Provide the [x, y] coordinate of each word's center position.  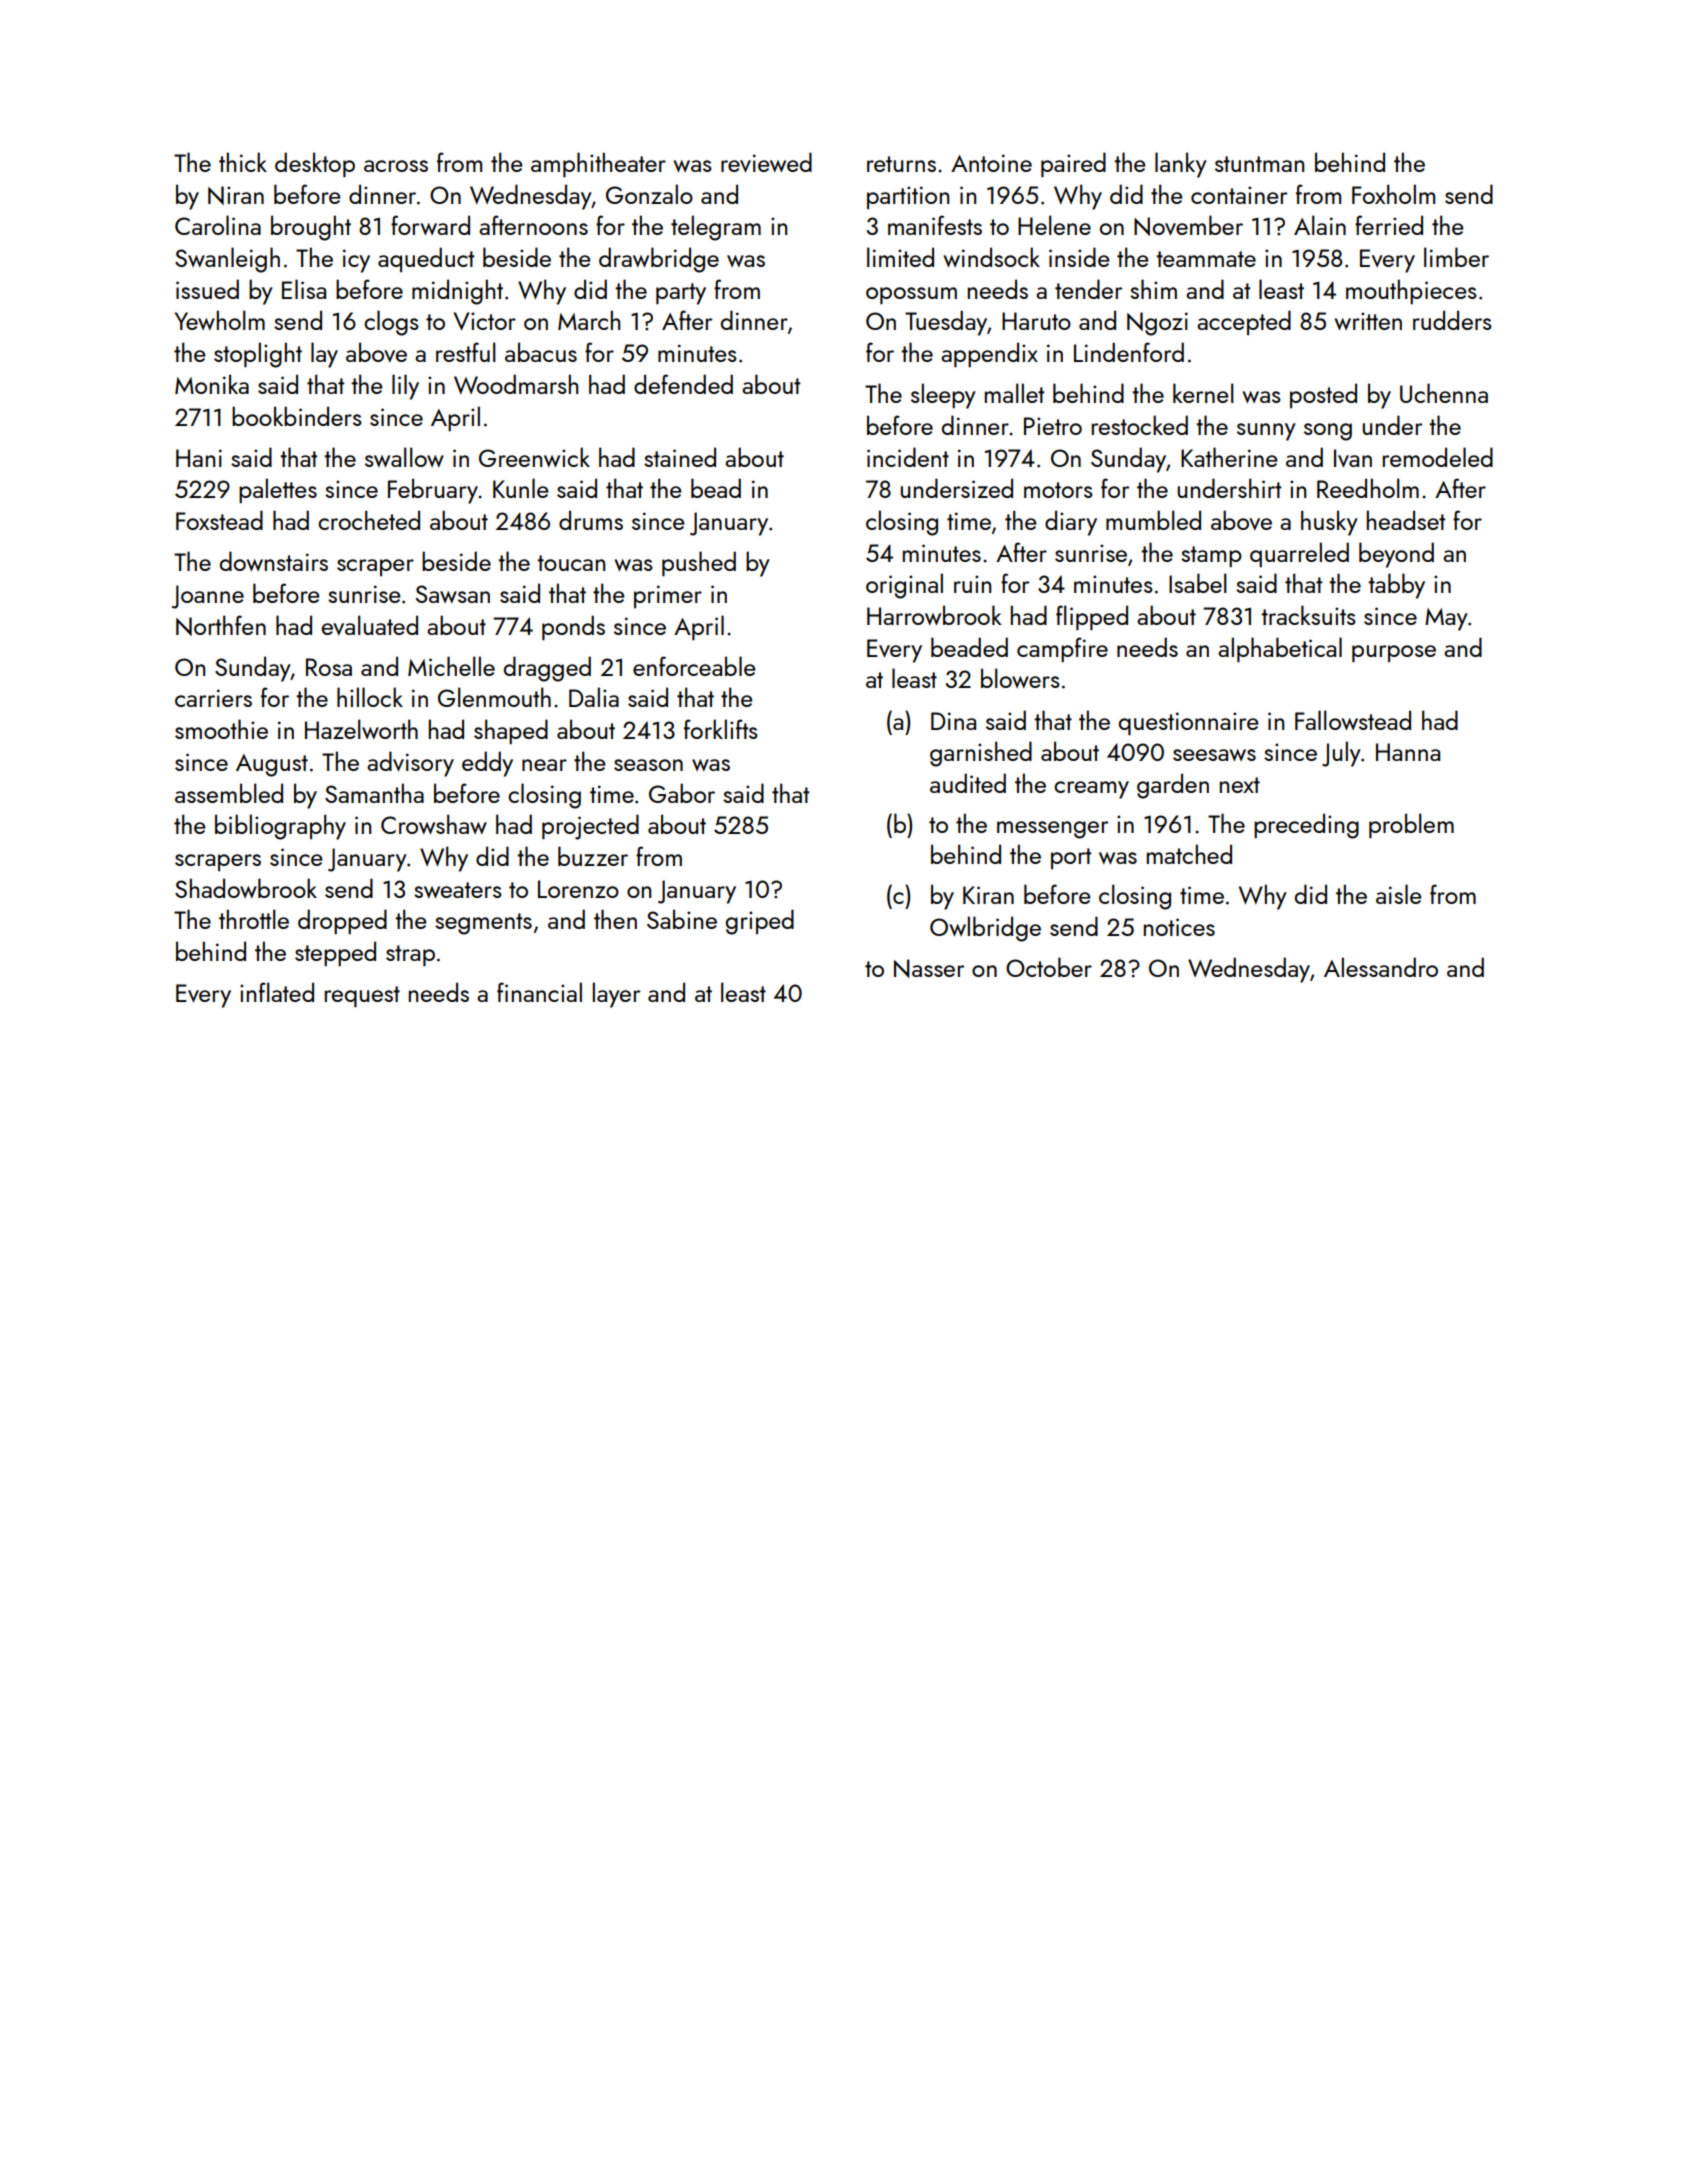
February [433, 491]
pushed [699, 563]
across [396, 166]
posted [1323, 395]
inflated [277, 992]
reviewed [766, 162]
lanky [1181, 165]
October [1049, 967]
